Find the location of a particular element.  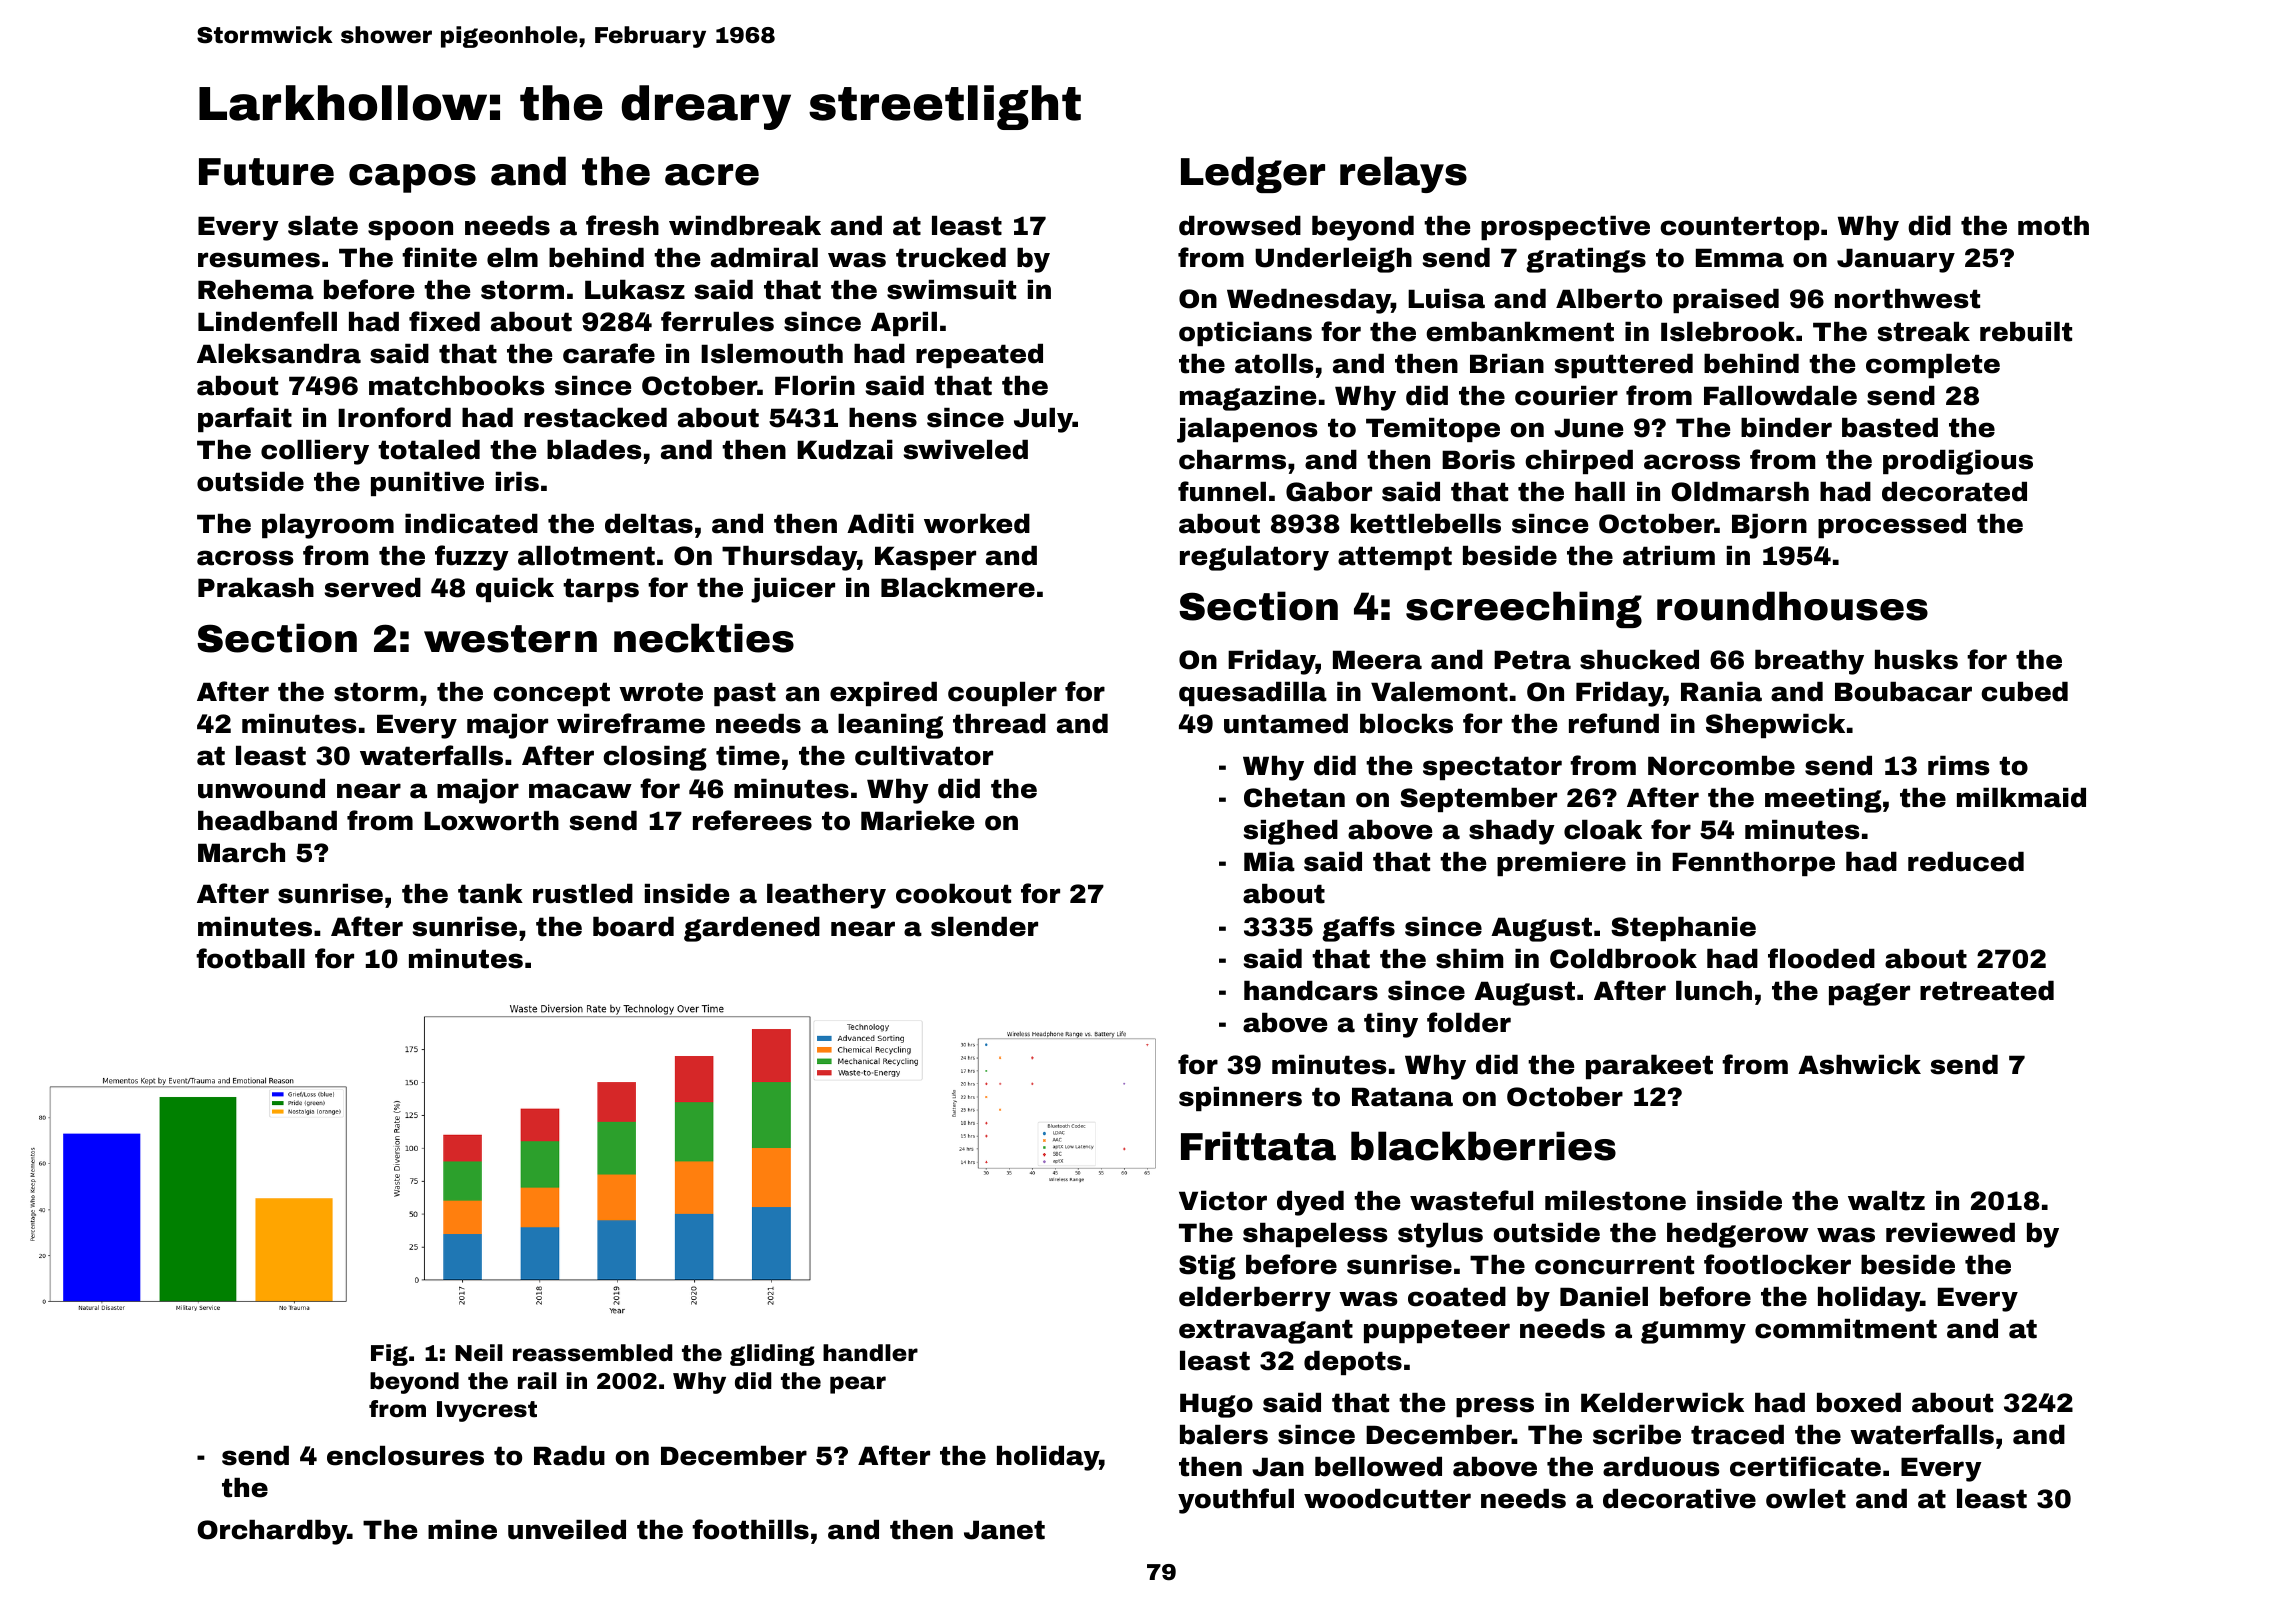

headband is located at coordinates (267, 821).
